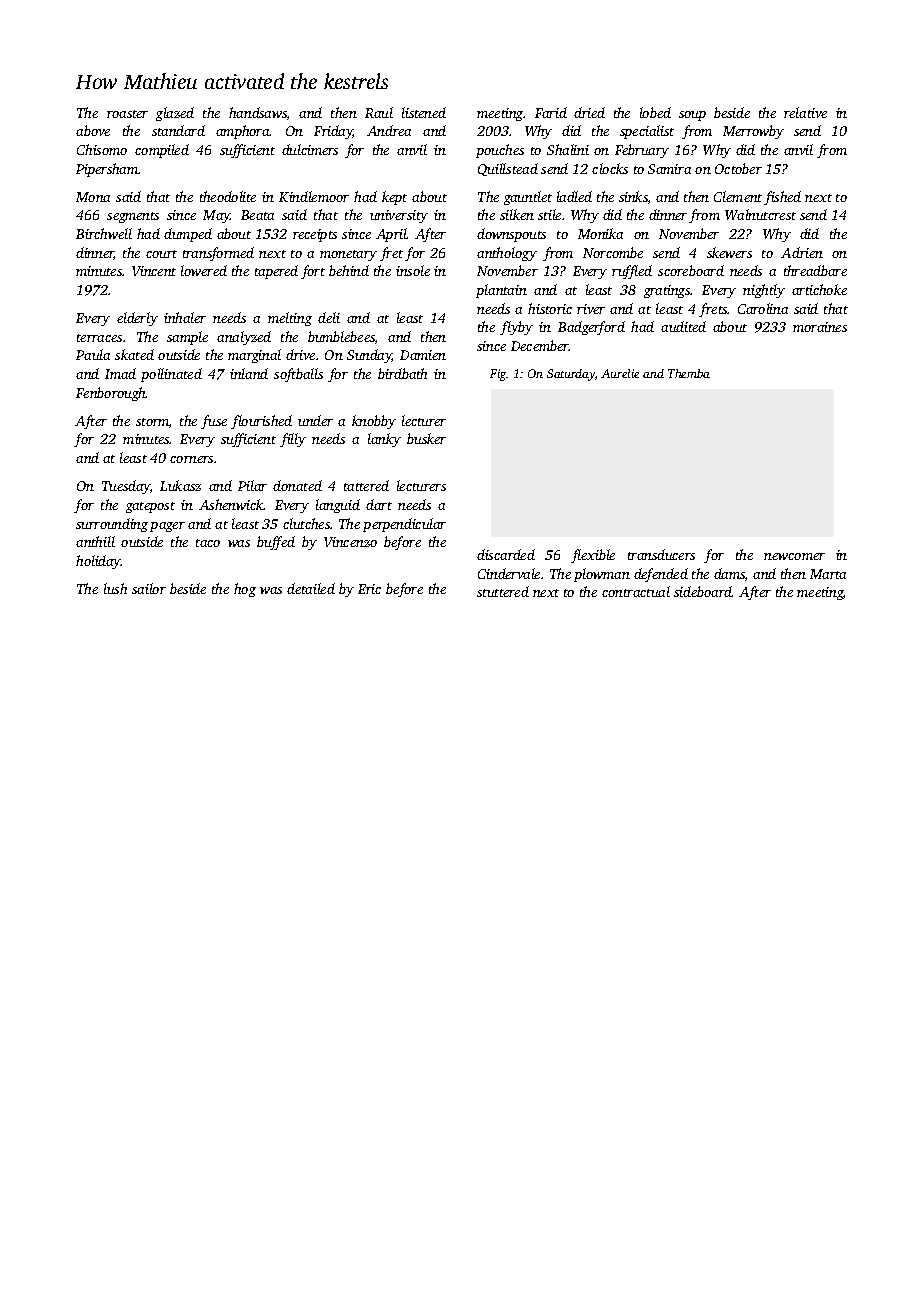 The height and width of the image is (1314, 924). I want to click on knobby, so click(374, 422).
